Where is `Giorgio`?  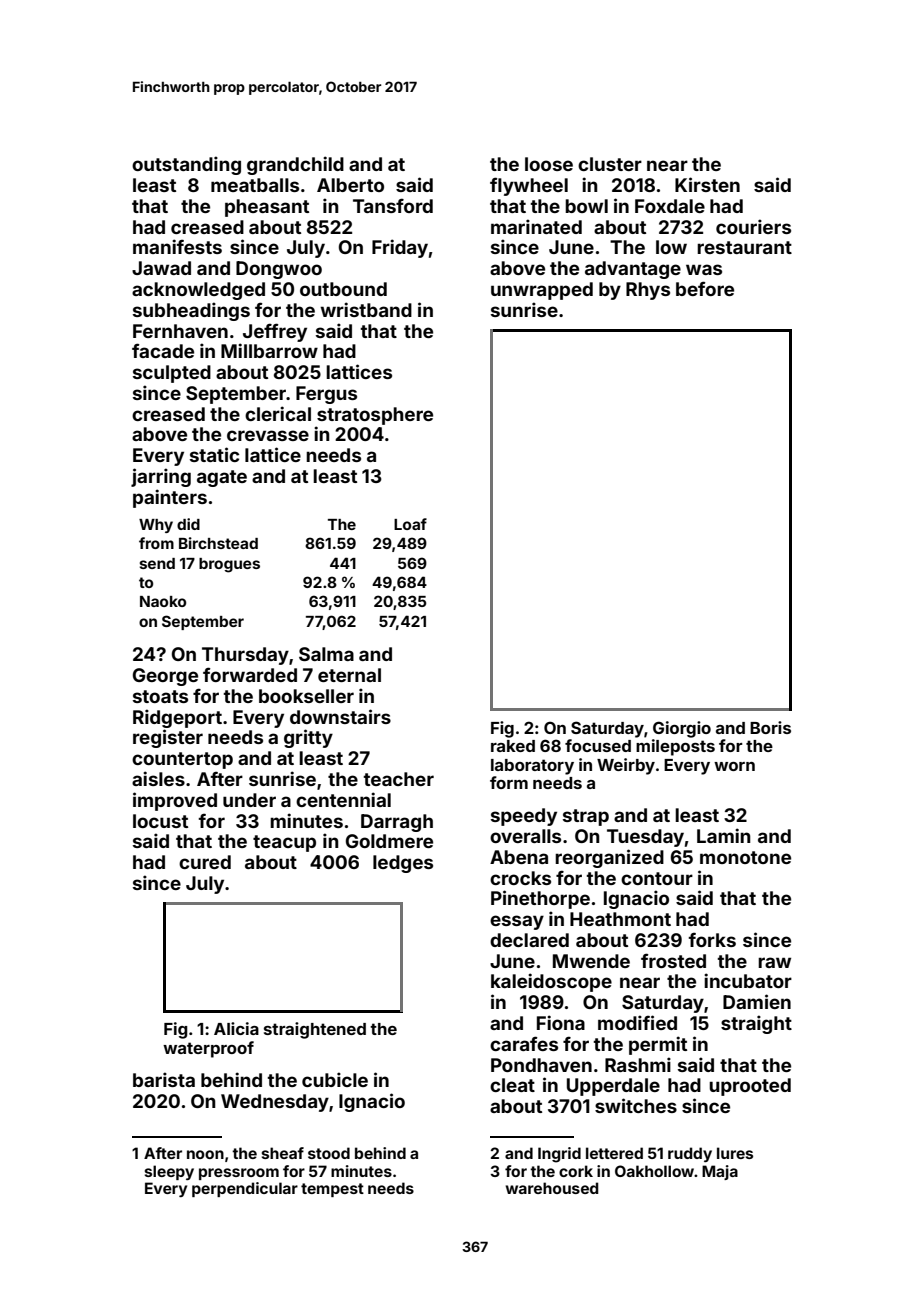
Giorgio is located at coordinates (682, 729).
